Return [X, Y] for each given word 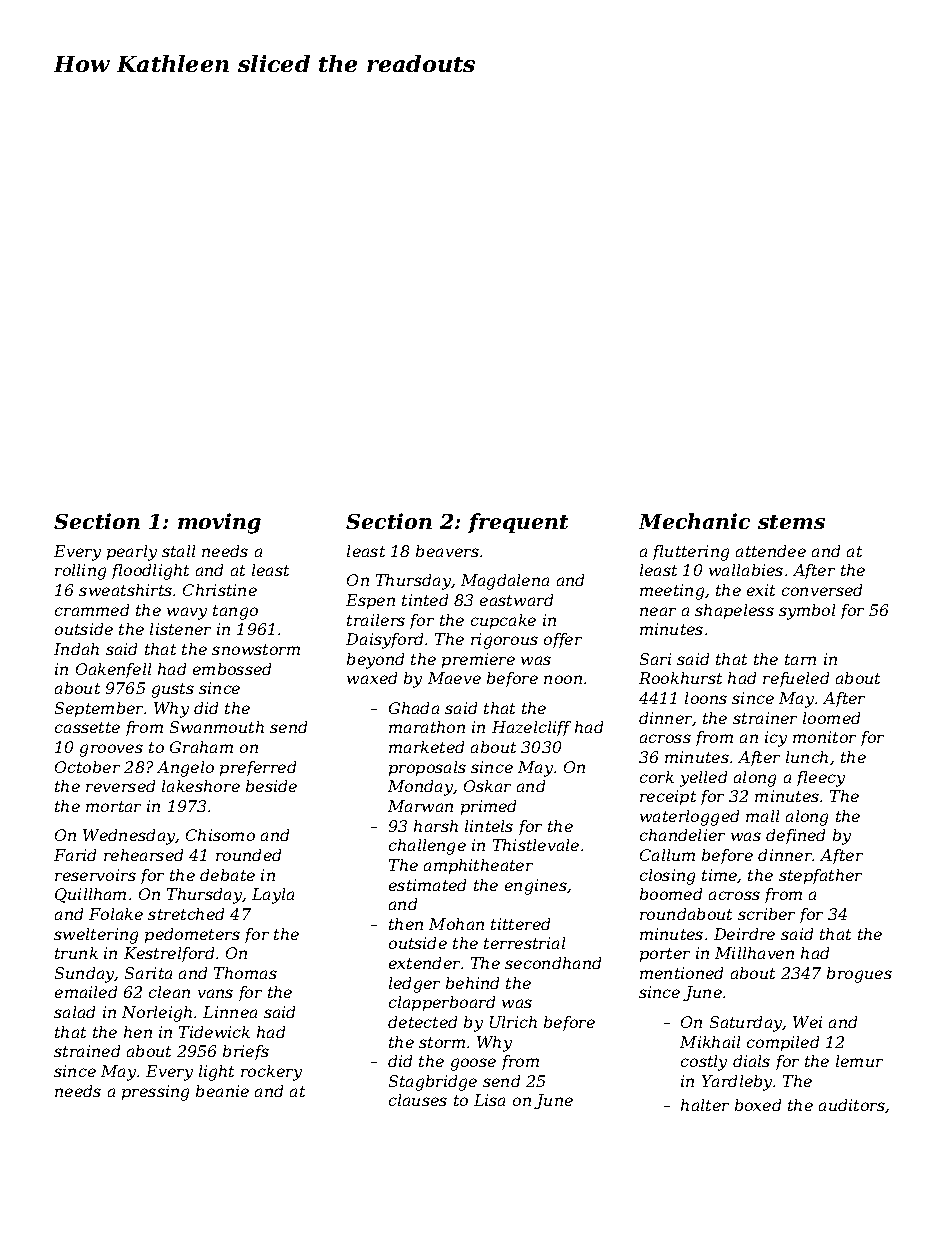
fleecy [821, 779]
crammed [92, 610]
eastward [516, 600]
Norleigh [157, 1014]
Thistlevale [536, 845]
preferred [258, 768]
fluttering [691, 553]
